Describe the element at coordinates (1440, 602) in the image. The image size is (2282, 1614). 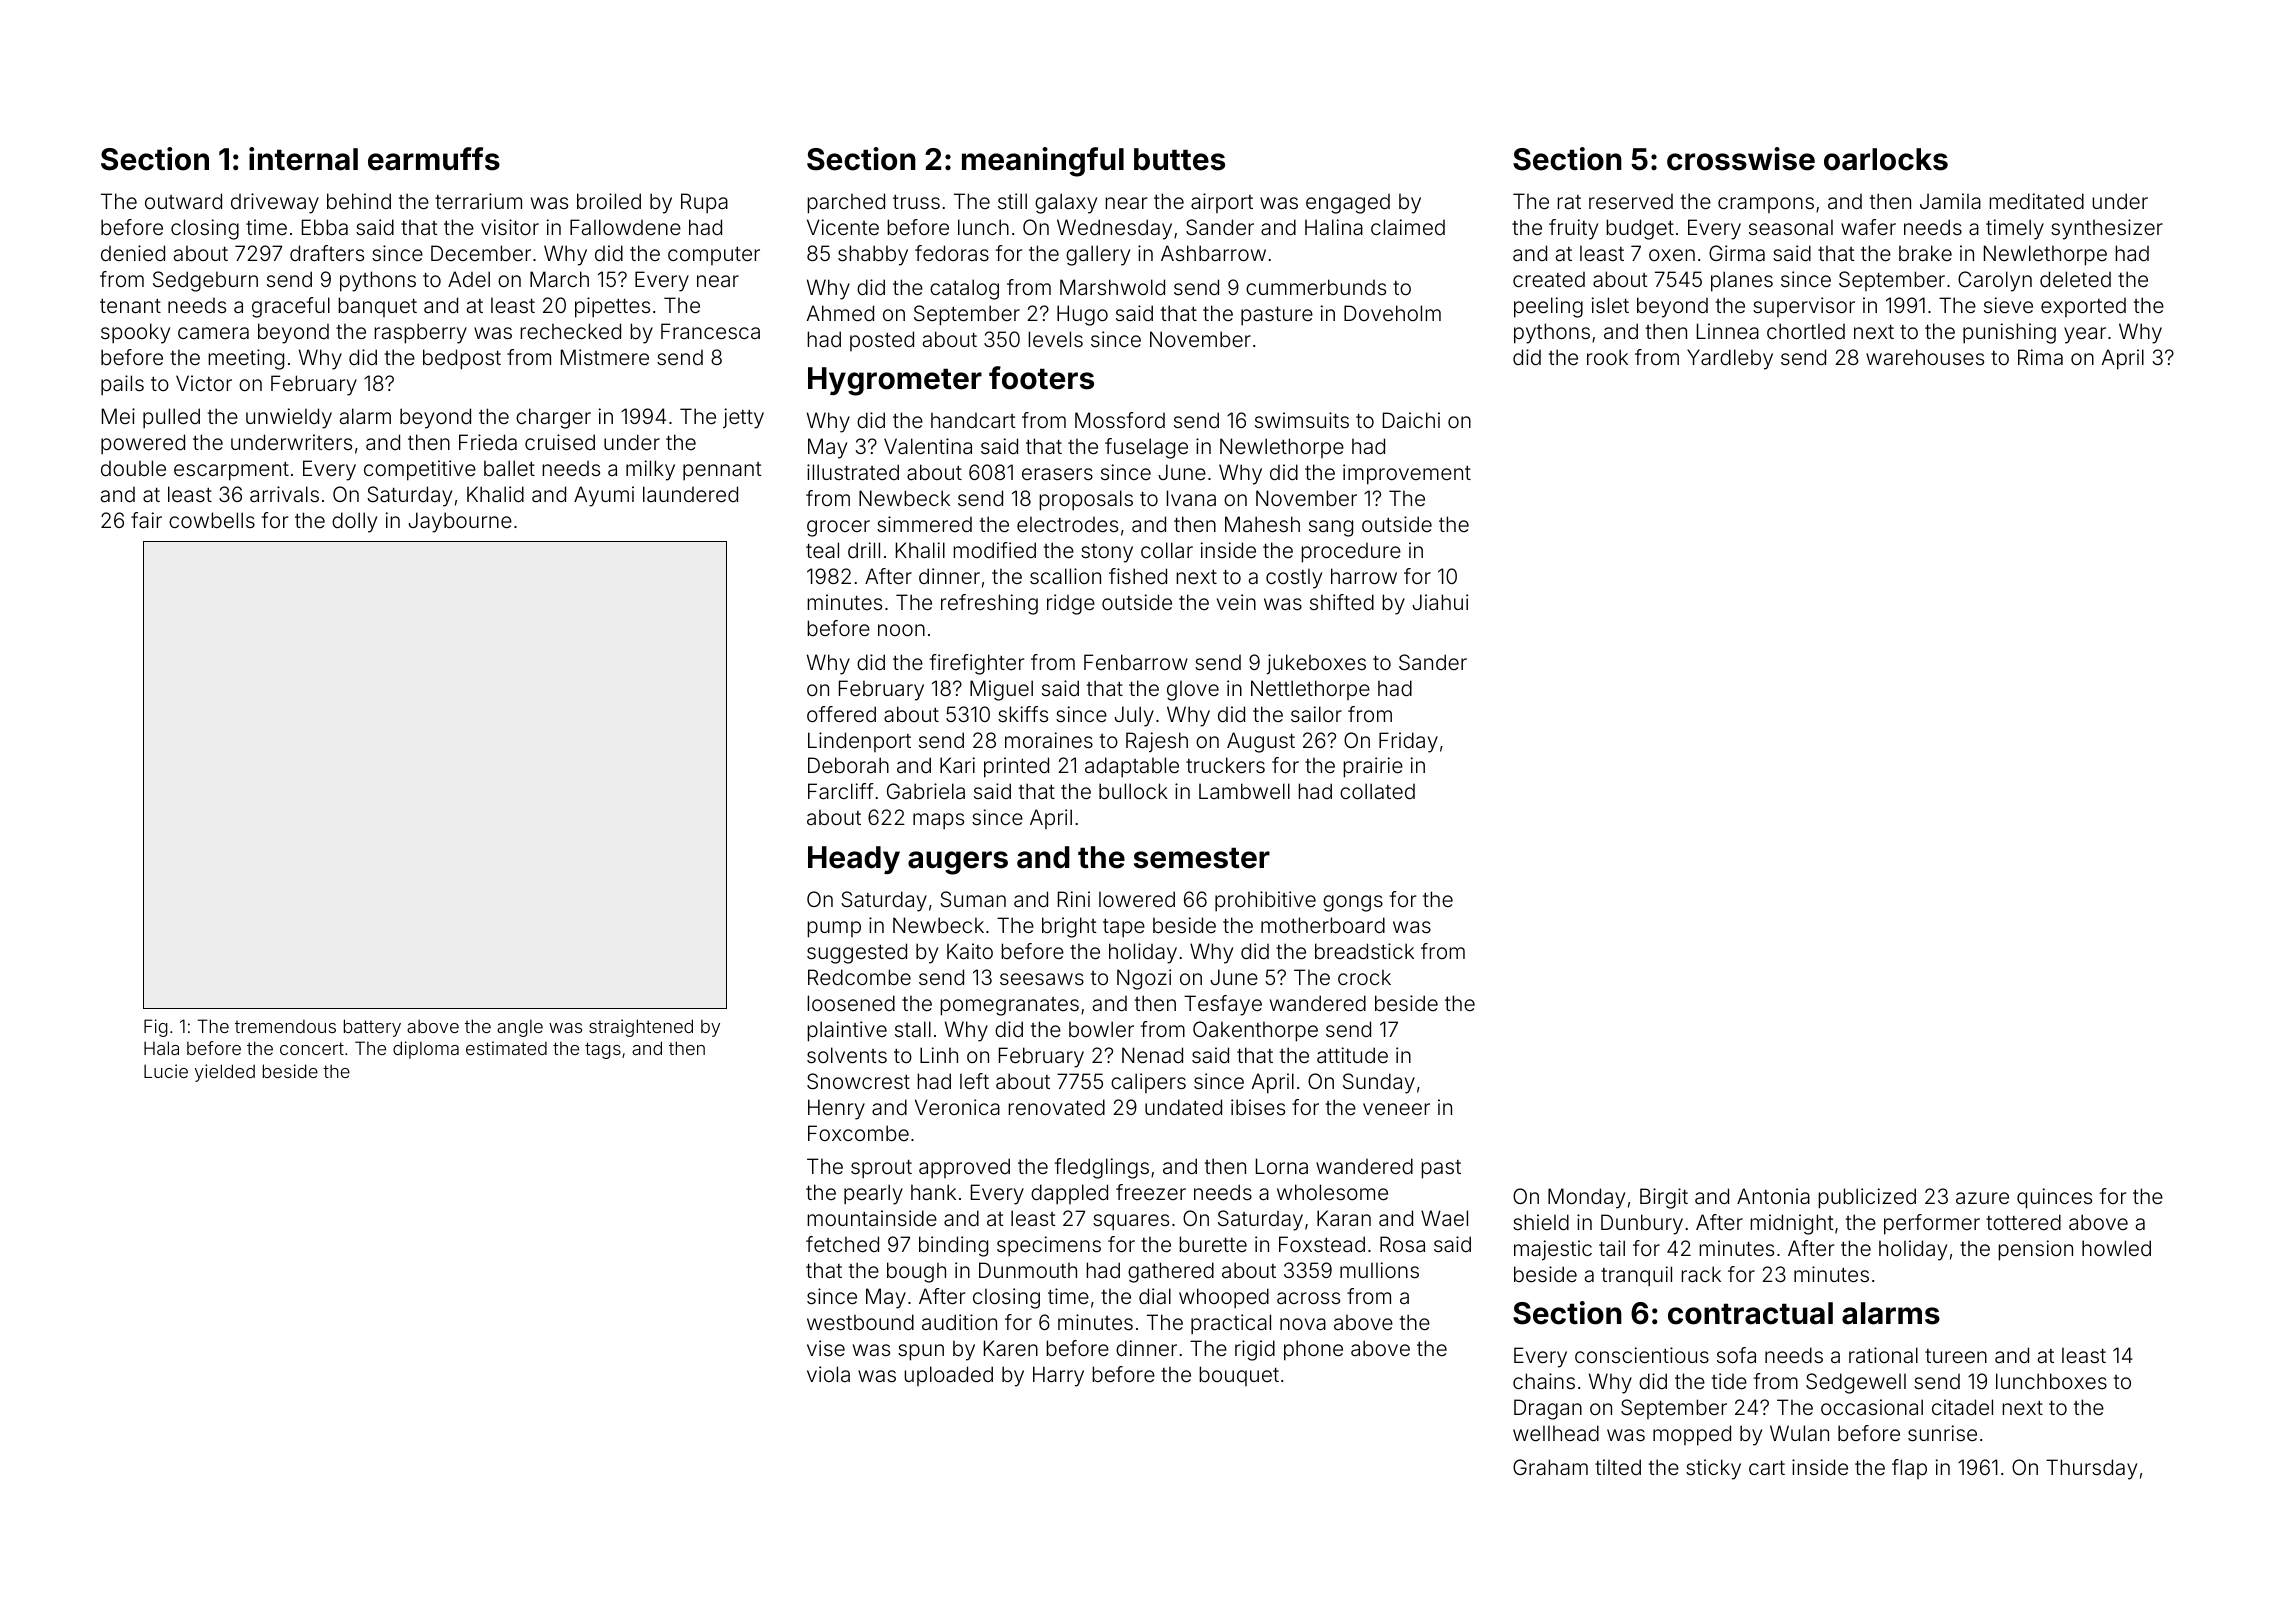
I see `Jiahui` at that location.
